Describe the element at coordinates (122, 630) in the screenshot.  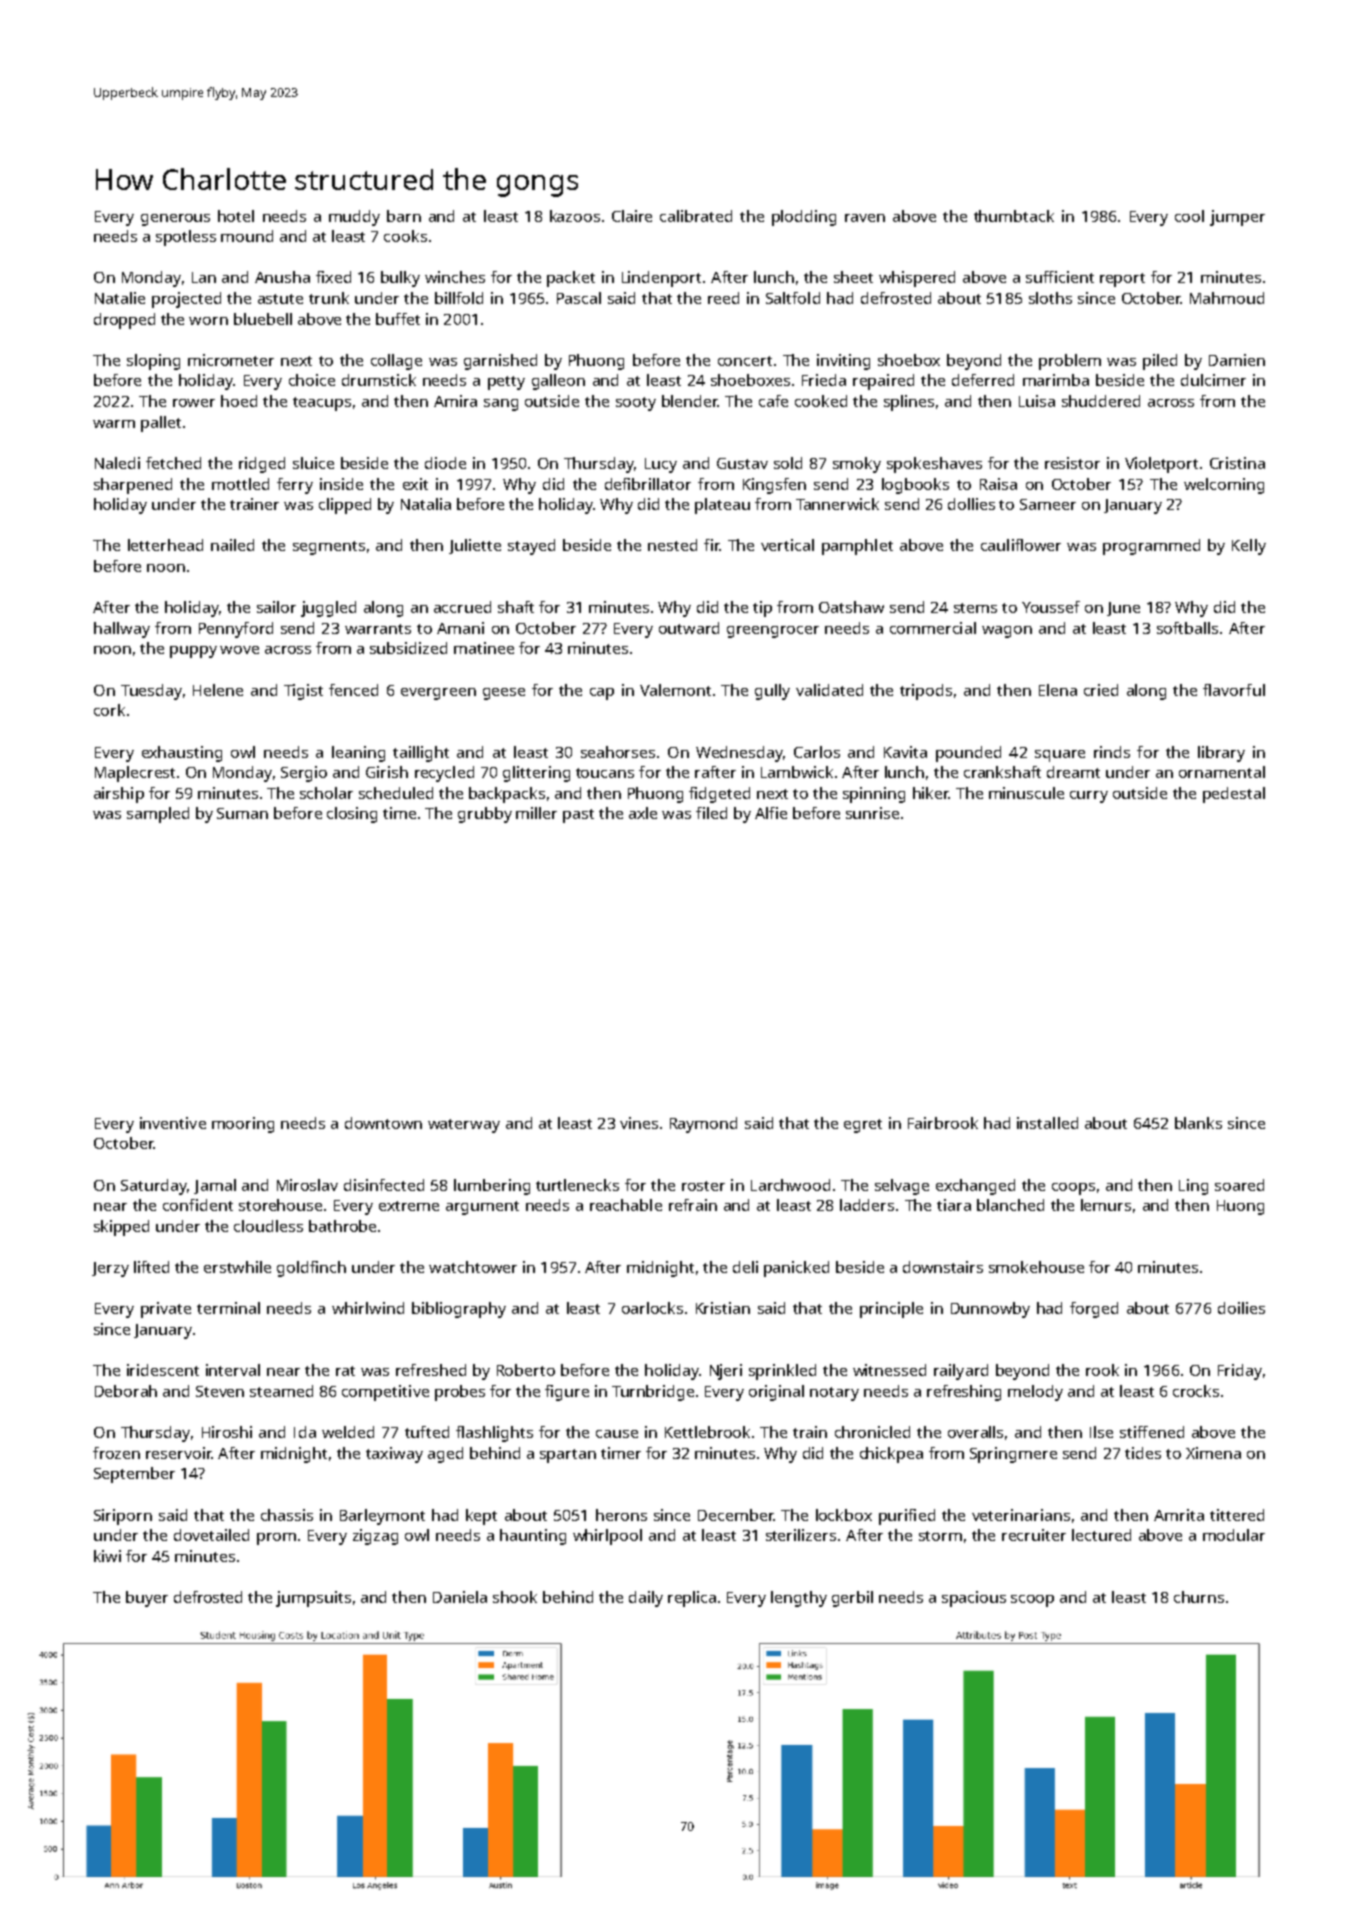
I see `hallway` at that location.
